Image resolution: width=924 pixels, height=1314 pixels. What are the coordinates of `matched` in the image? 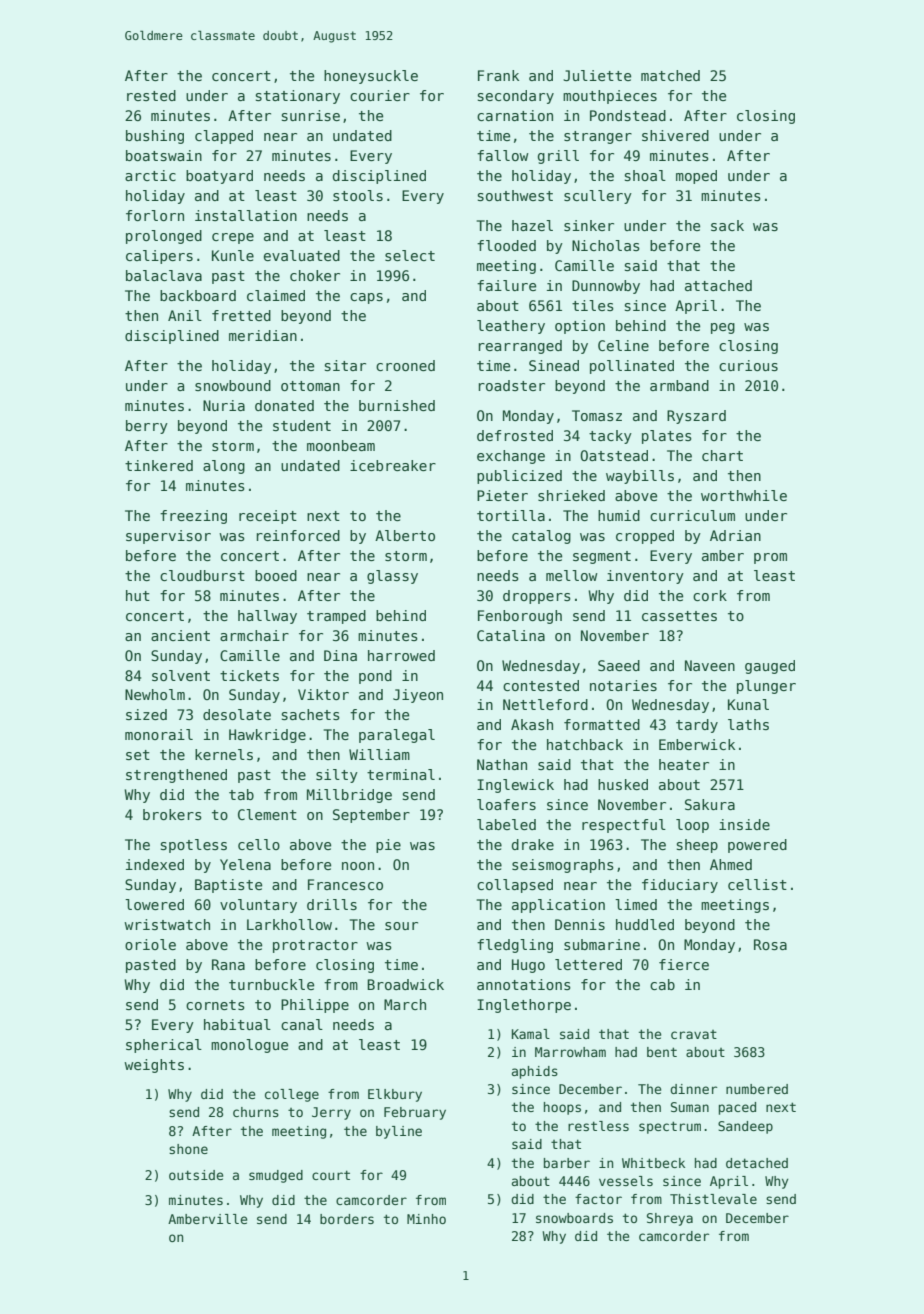 It's located at (670, 75).
